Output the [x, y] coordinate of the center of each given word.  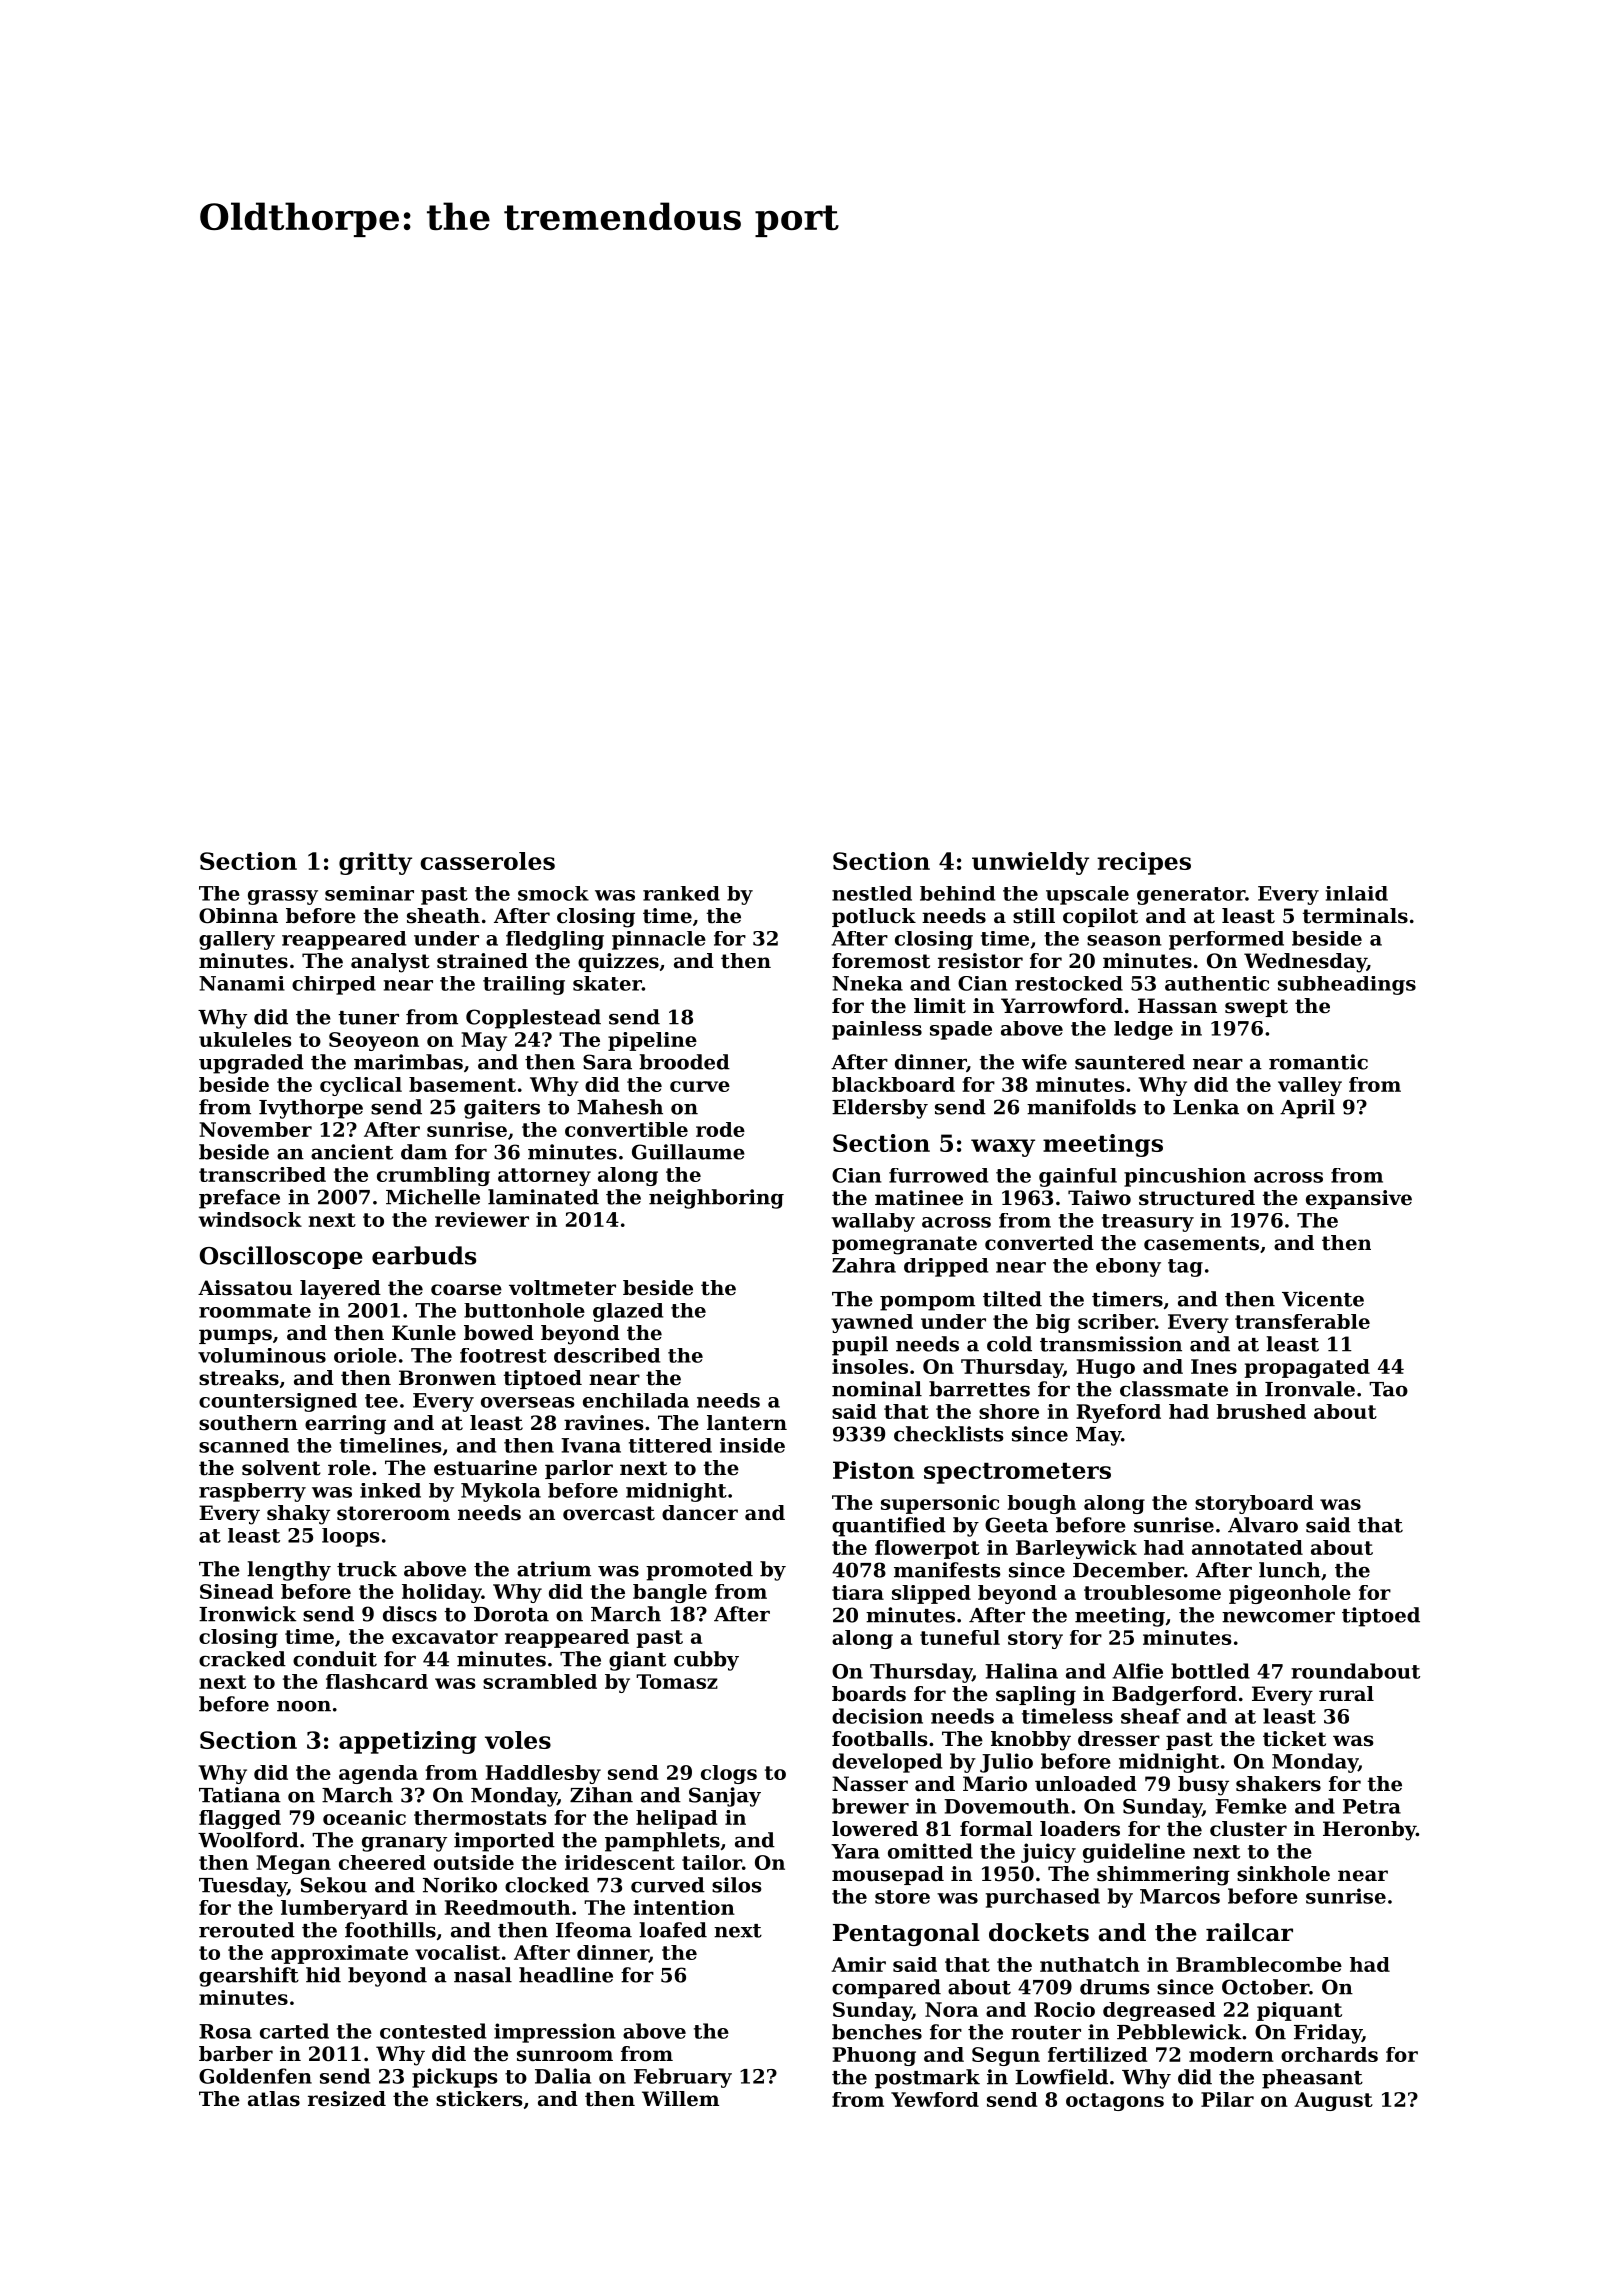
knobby [1031, 1741]
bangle [670, 1593]
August [1333, 2101]
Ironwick [247, 1614]
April [1307, 1109]
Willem [680, 2099]
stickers [479, 2099]
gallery [237, 940]
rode [720, 1129]
